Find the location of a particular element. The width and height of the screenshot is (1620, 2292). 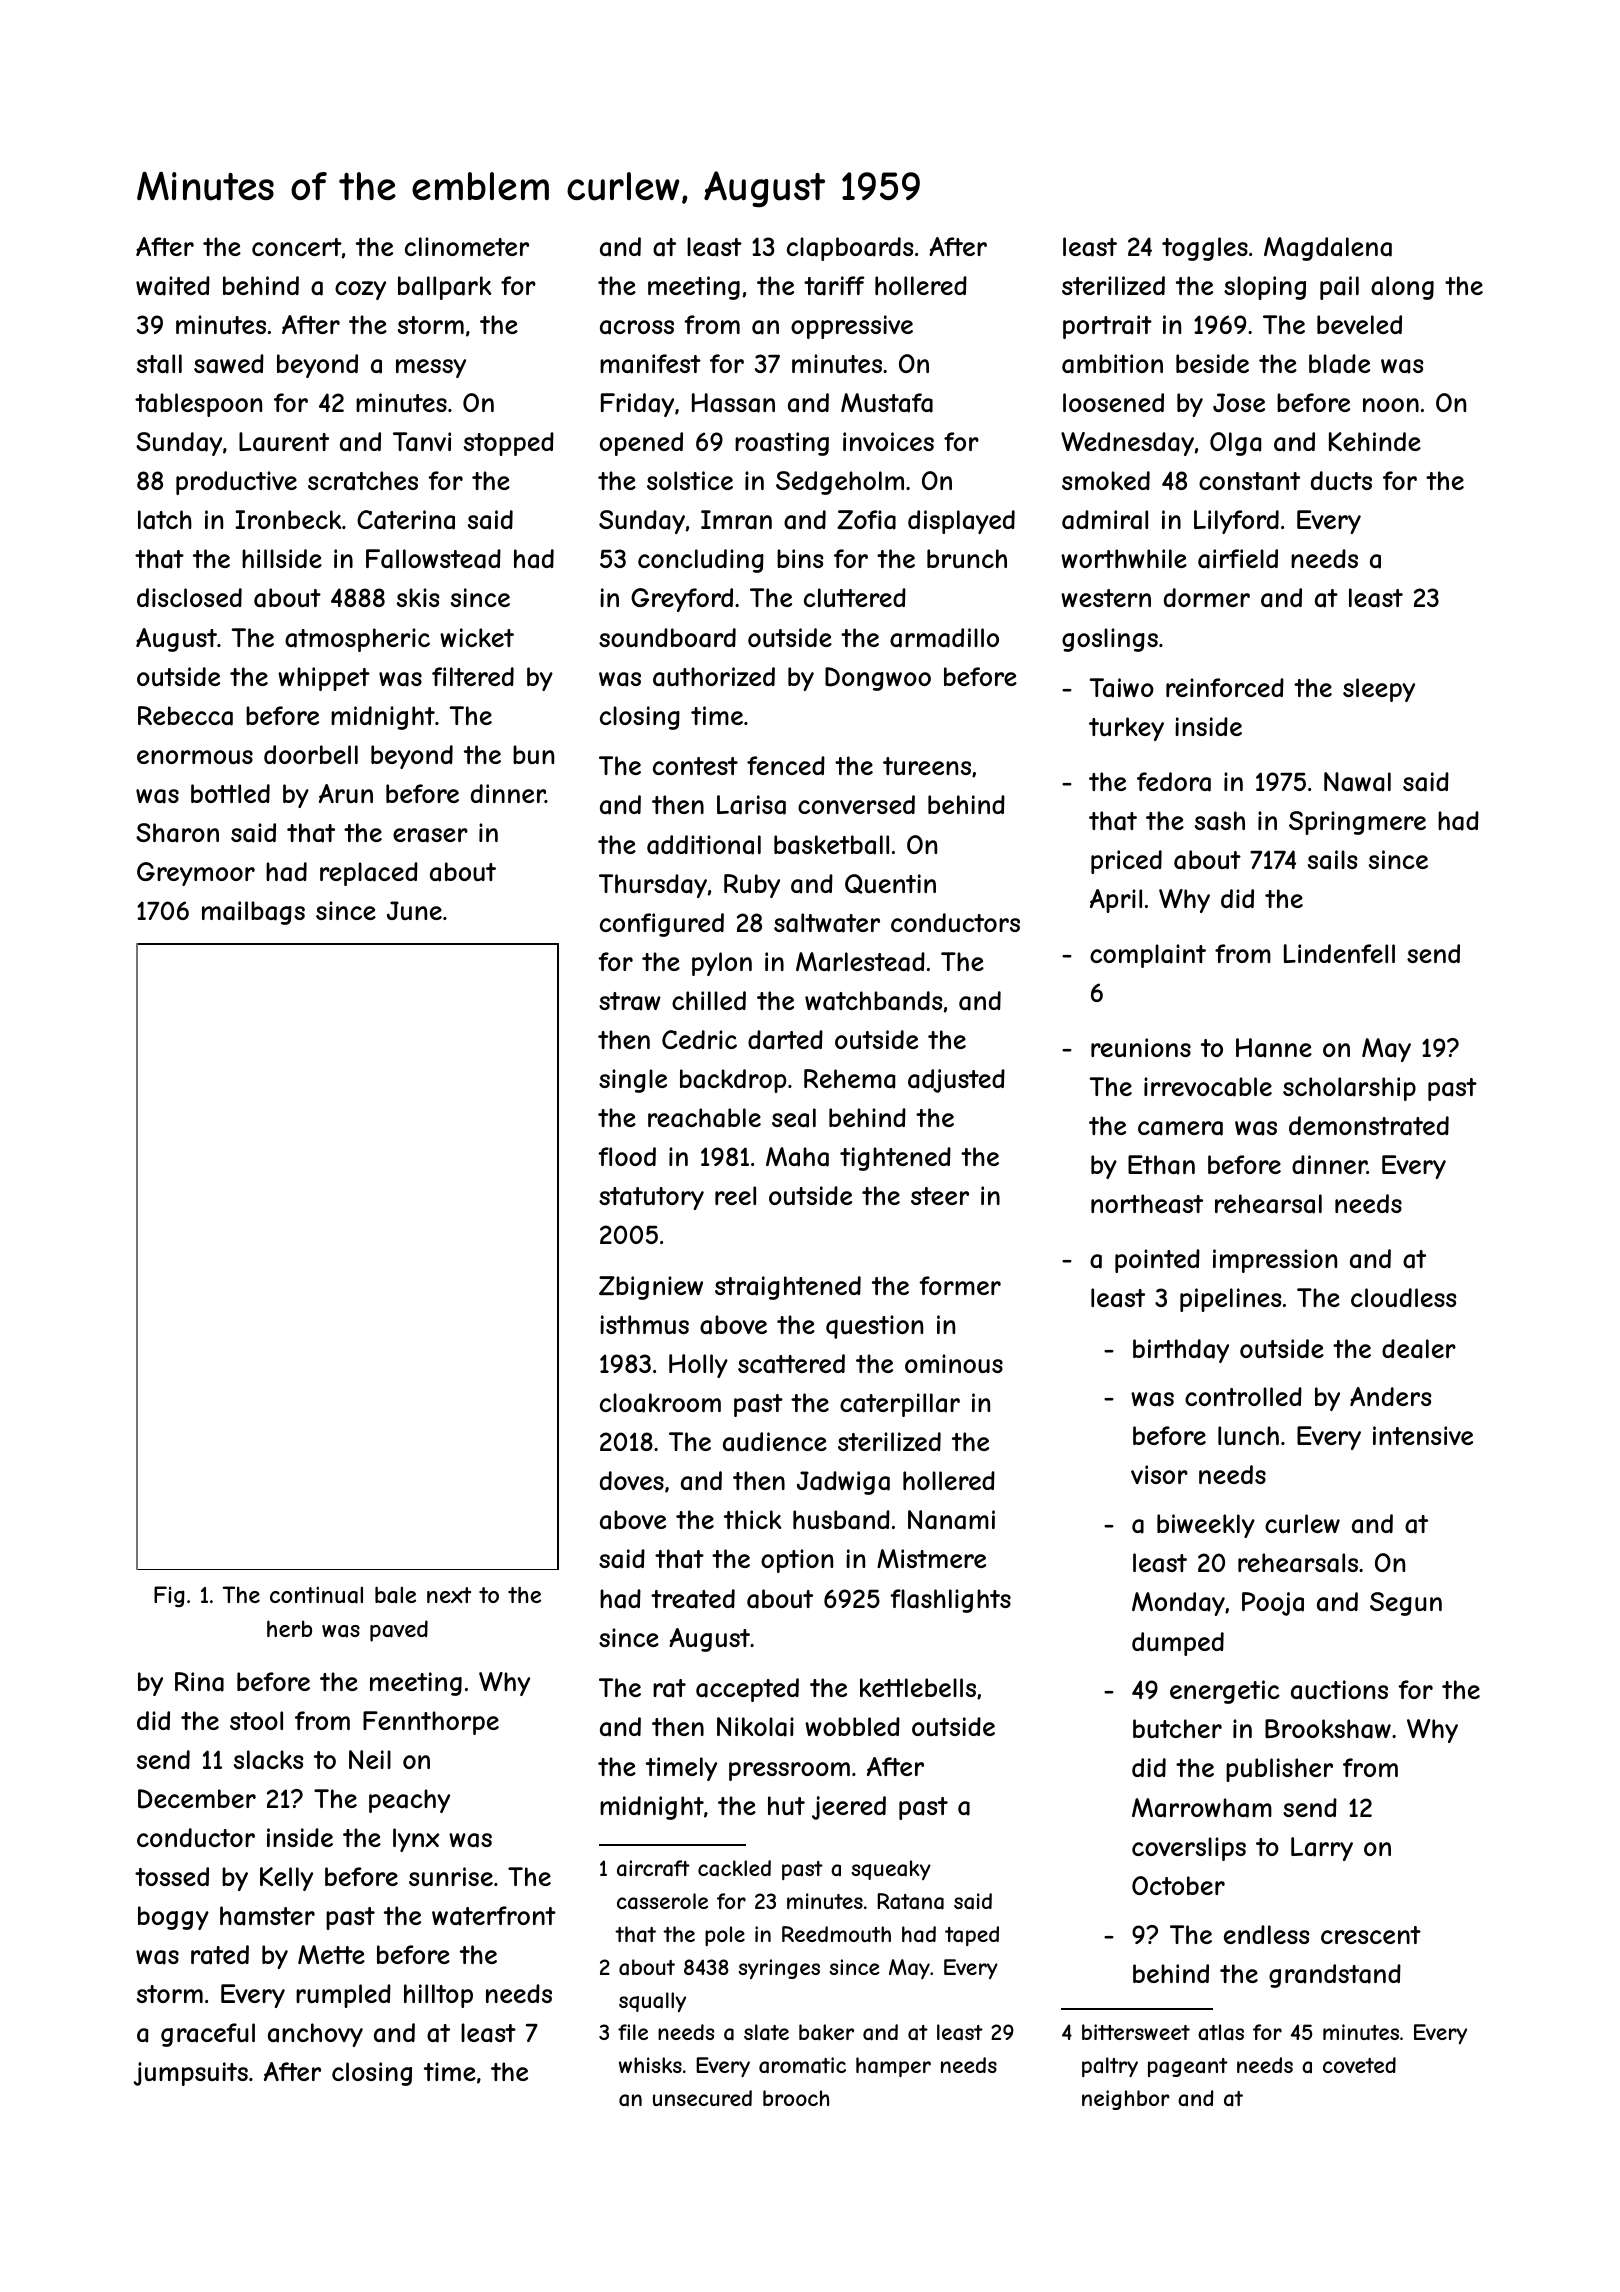

mailbags is located at coordinates (253, 913).
